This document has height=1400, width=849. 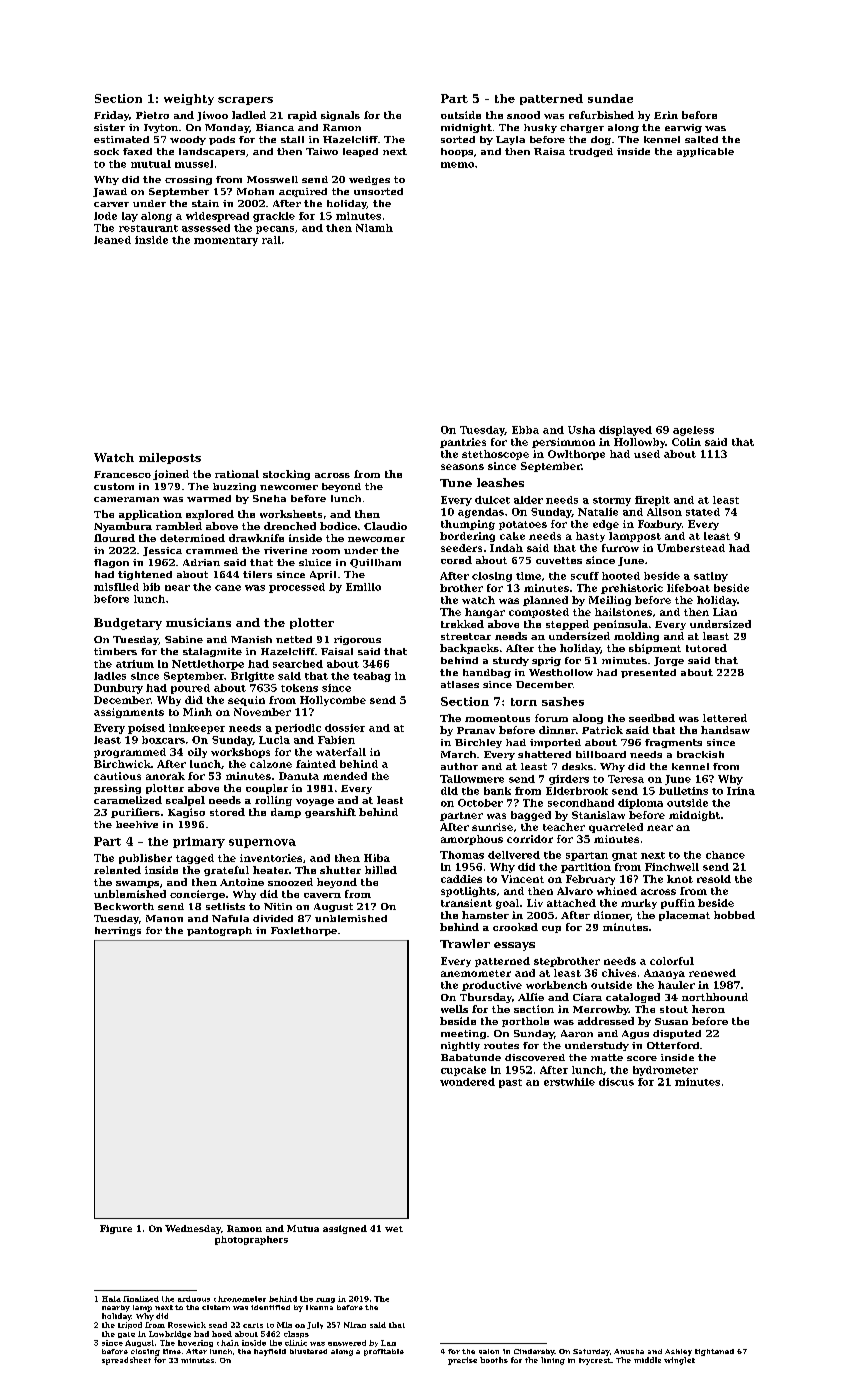 I want to click on bobbed, so click(x=734, y=915).
